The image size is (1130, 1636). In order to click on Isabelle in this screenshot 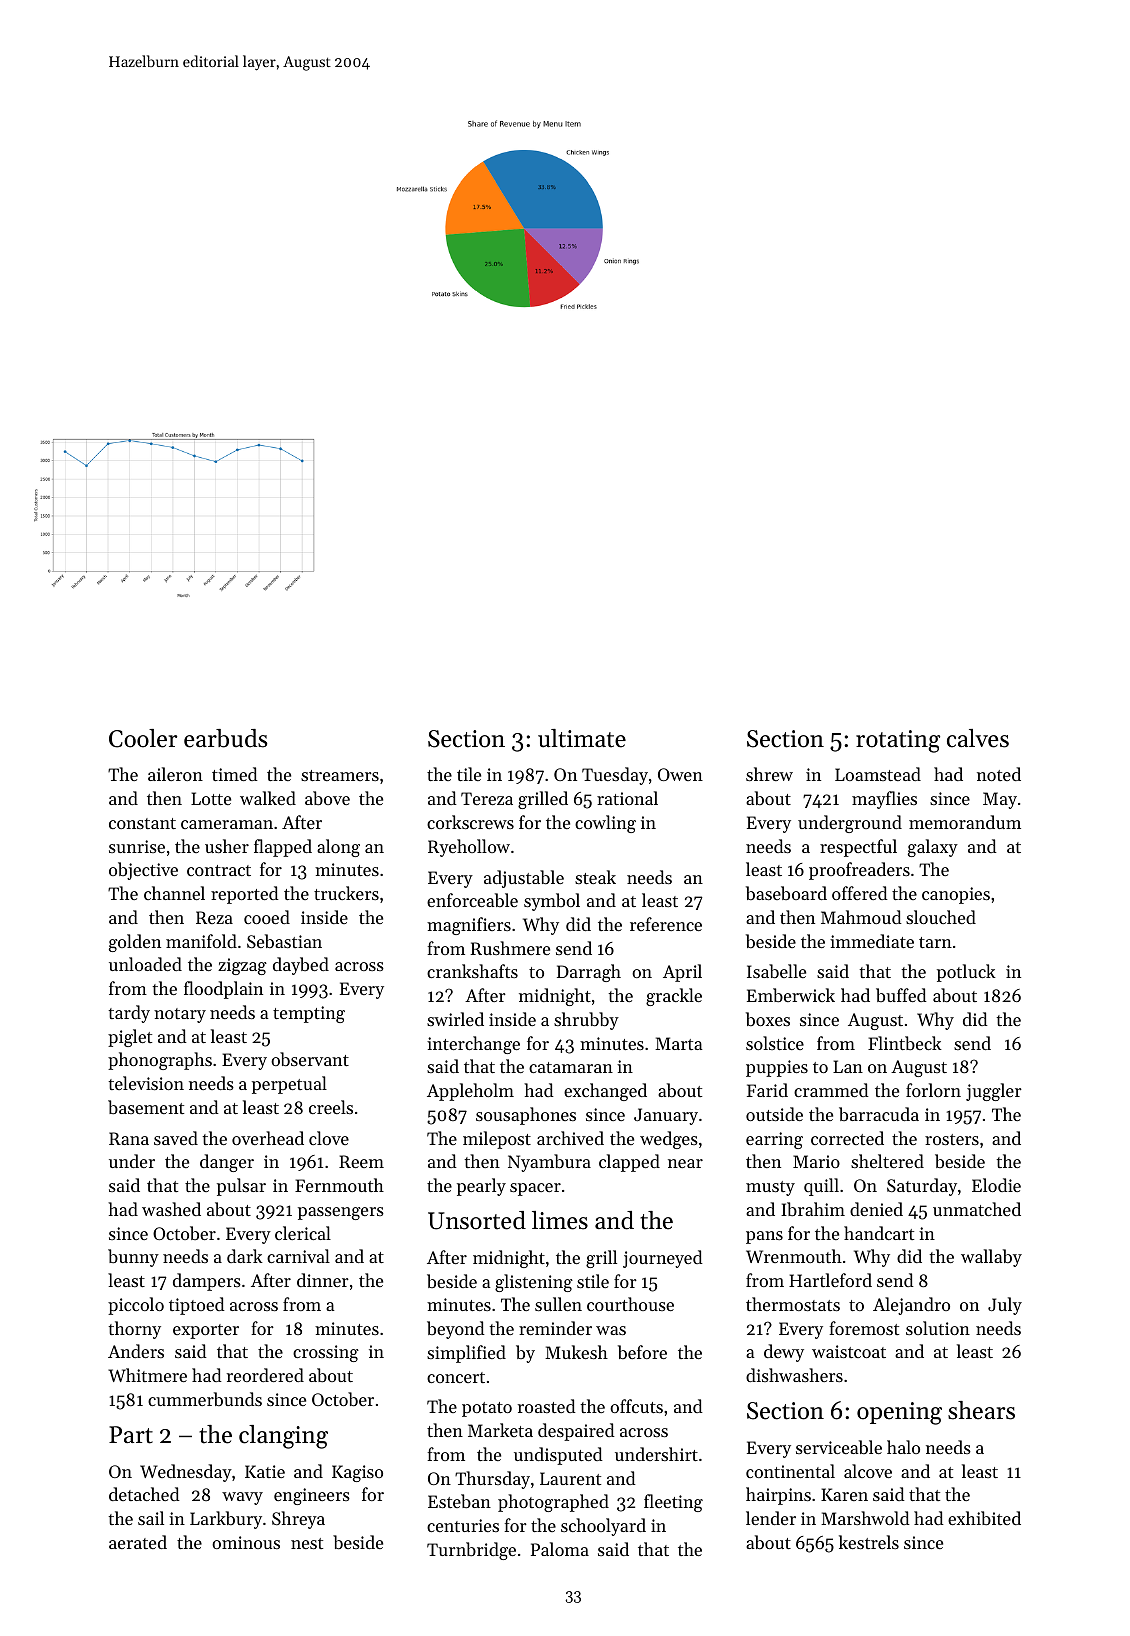, I will do `click(776, 971)`.
